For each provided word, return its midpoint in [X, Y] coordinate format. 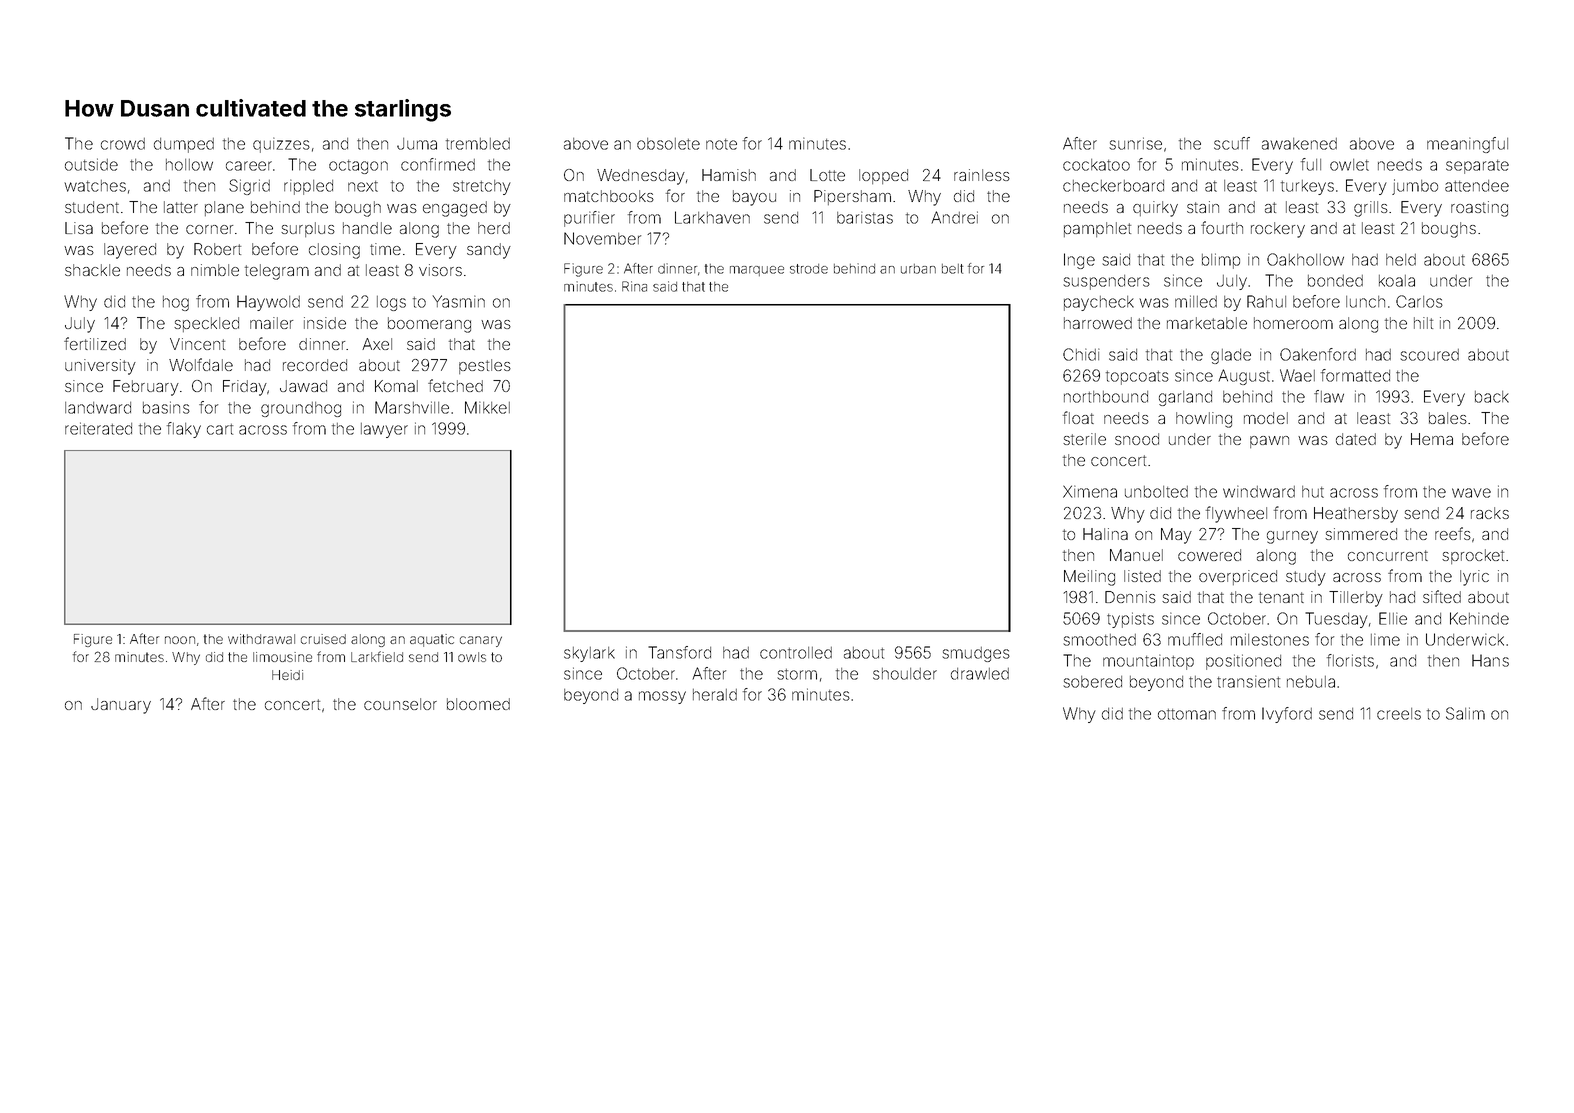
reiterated [98, 428]
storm [797, 674]
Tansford [679, 652]
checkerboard [1113, 186]
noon [180, 640]
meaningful [1467, 145]
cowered [1209, 555]
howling [1204, 420]
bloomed [478, 704]
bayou [754, 198]
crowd [123, 144]
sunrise [1135, 143]
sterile [1084, 439]
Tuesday [1336, 620]
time [385, 249]
